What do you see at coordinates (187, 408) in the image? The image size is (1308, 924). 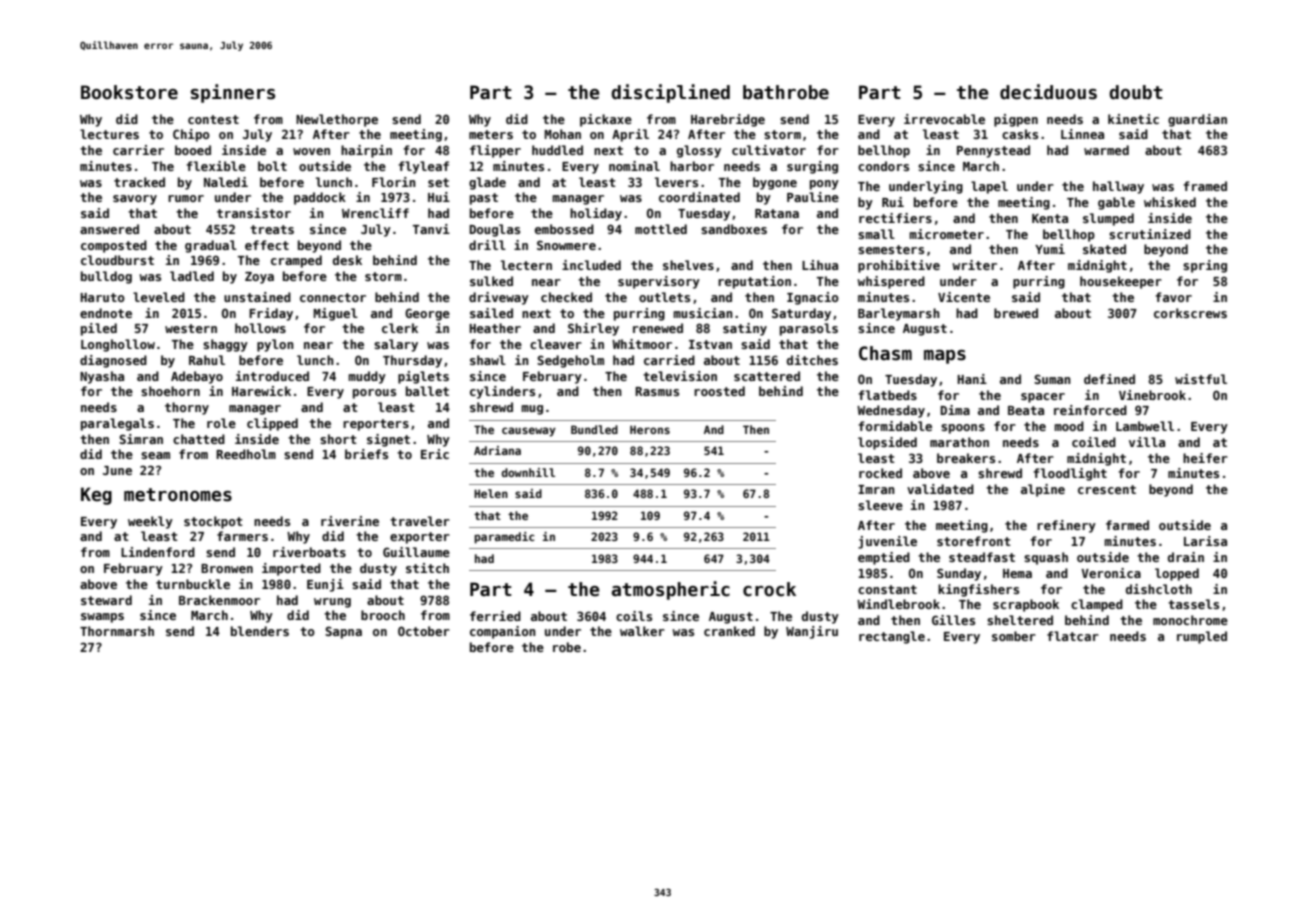 I see `thorny` at bounding box center [187, 408].
